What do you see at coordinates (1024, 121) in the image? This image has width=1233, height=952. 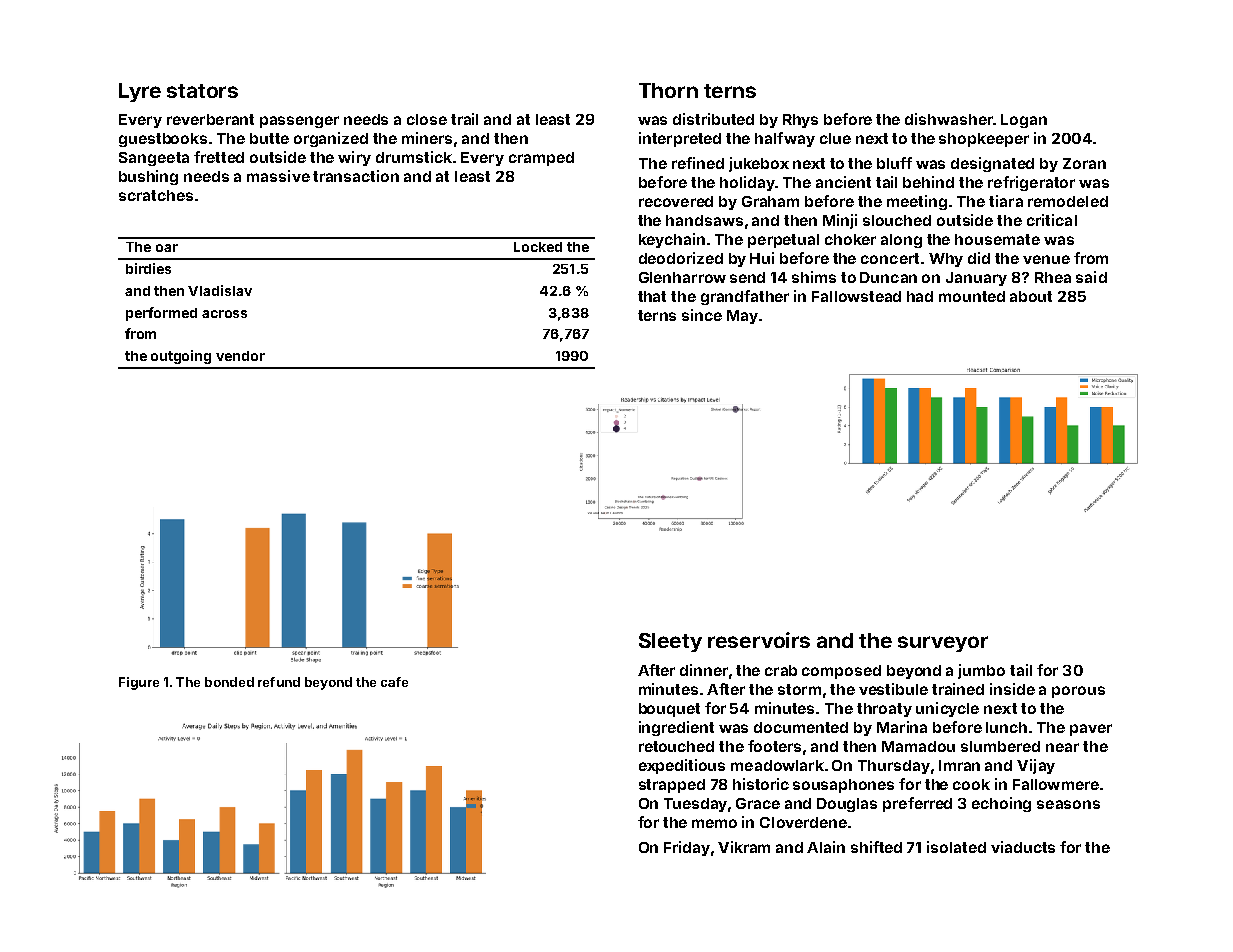 I see `Logan` at bounding box center [1024, 121].
